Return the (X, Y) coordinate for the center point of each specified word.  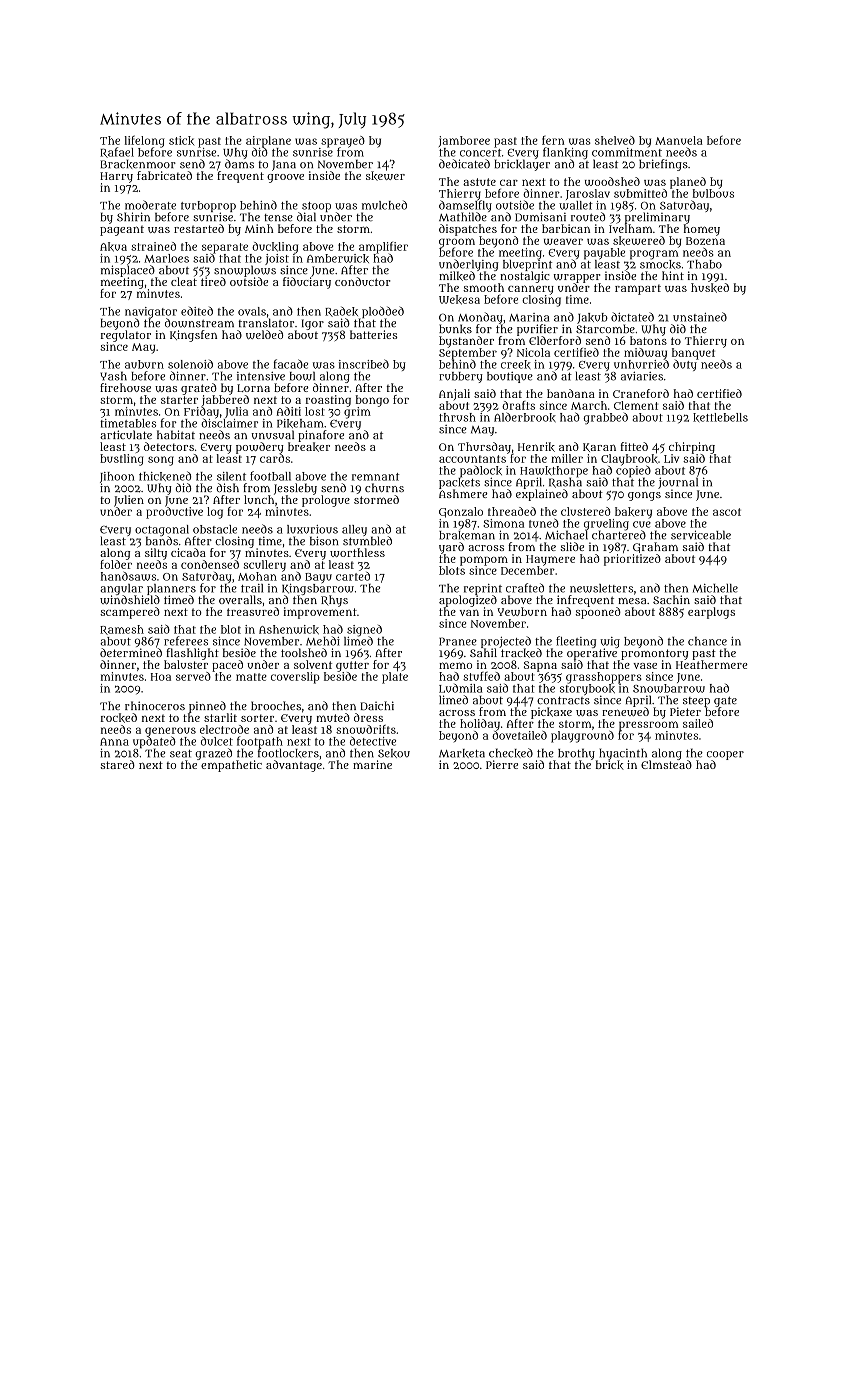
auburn (144, 364)
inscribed (364, 364)
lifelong (145, 141)
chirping (692, 448)
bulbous (713, 193)
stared (118, 764)
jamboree (464, 141)
